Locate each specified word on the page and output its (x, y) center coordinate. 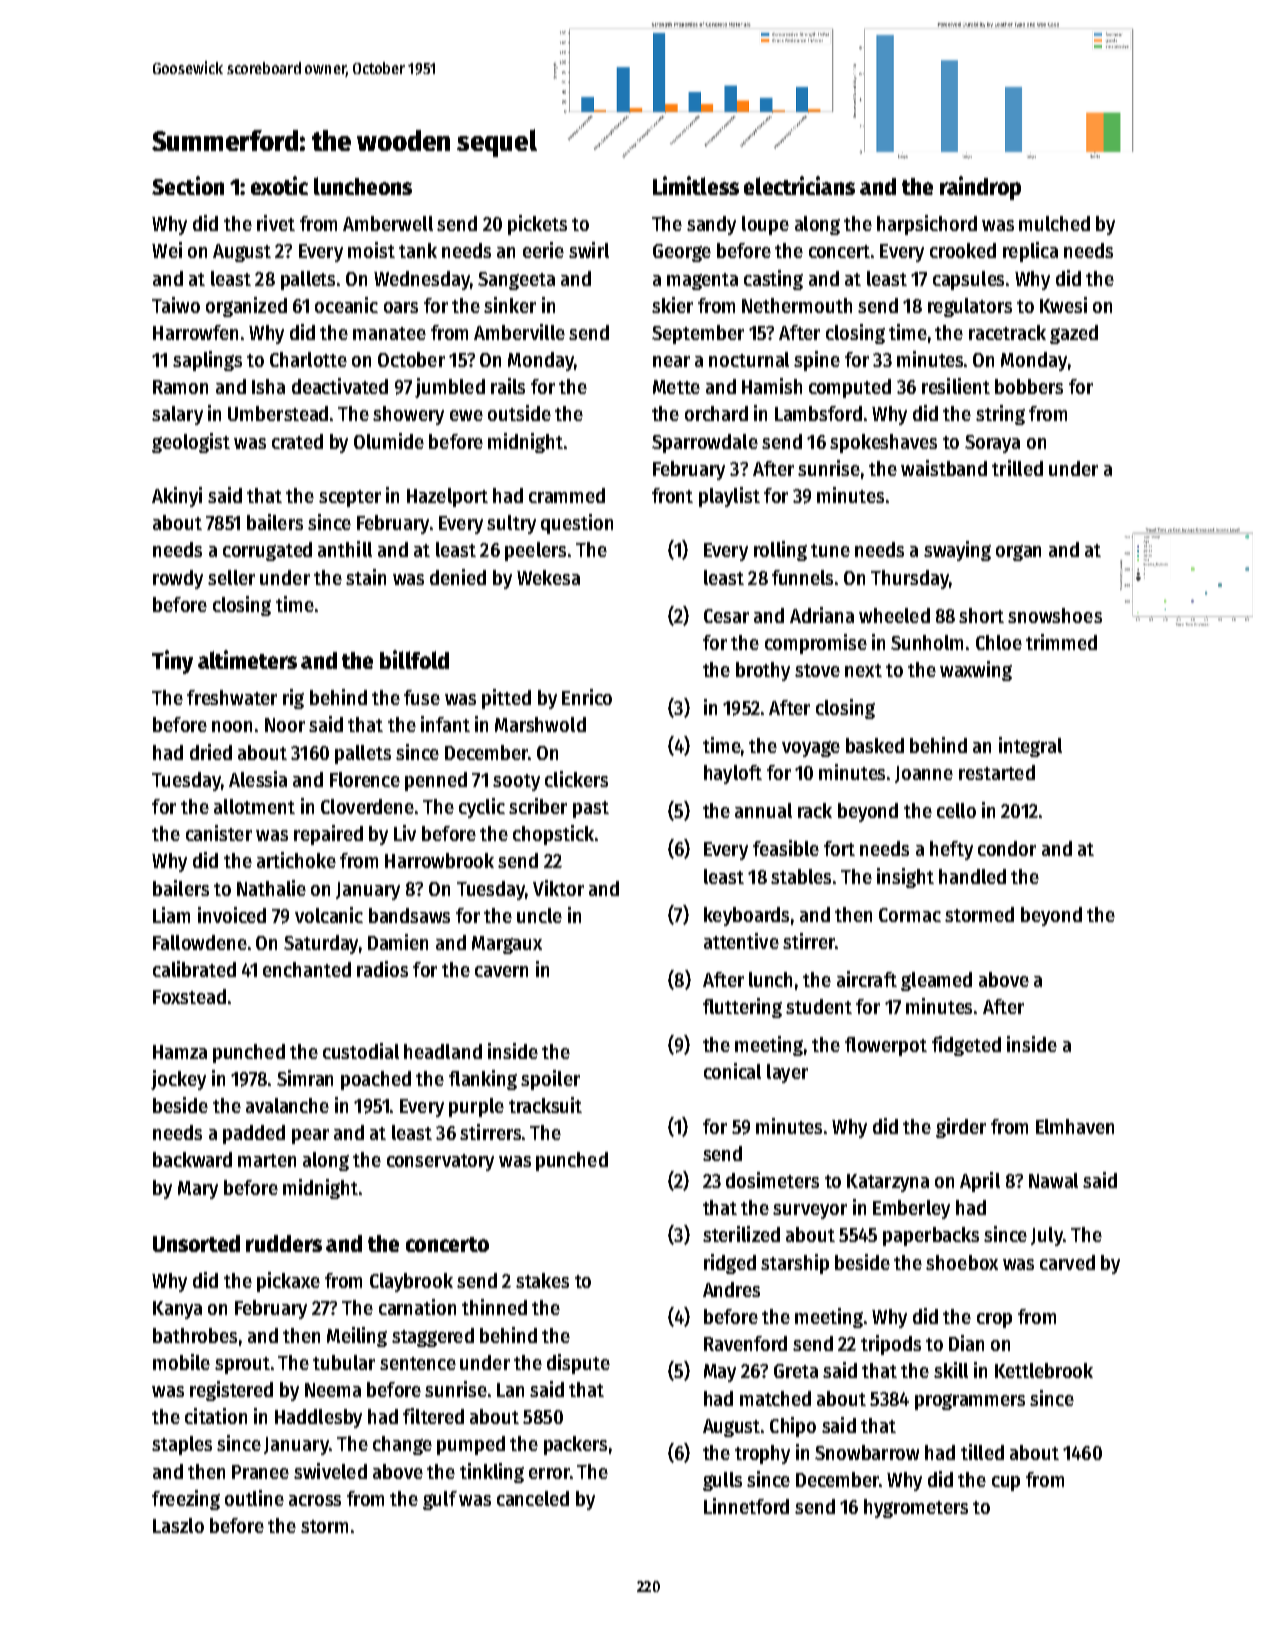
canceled (533, 1498)
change (402, 1445)
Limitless (696, 185)
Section (188, 185)
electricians (799, 185)
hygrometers (916, 1508)
